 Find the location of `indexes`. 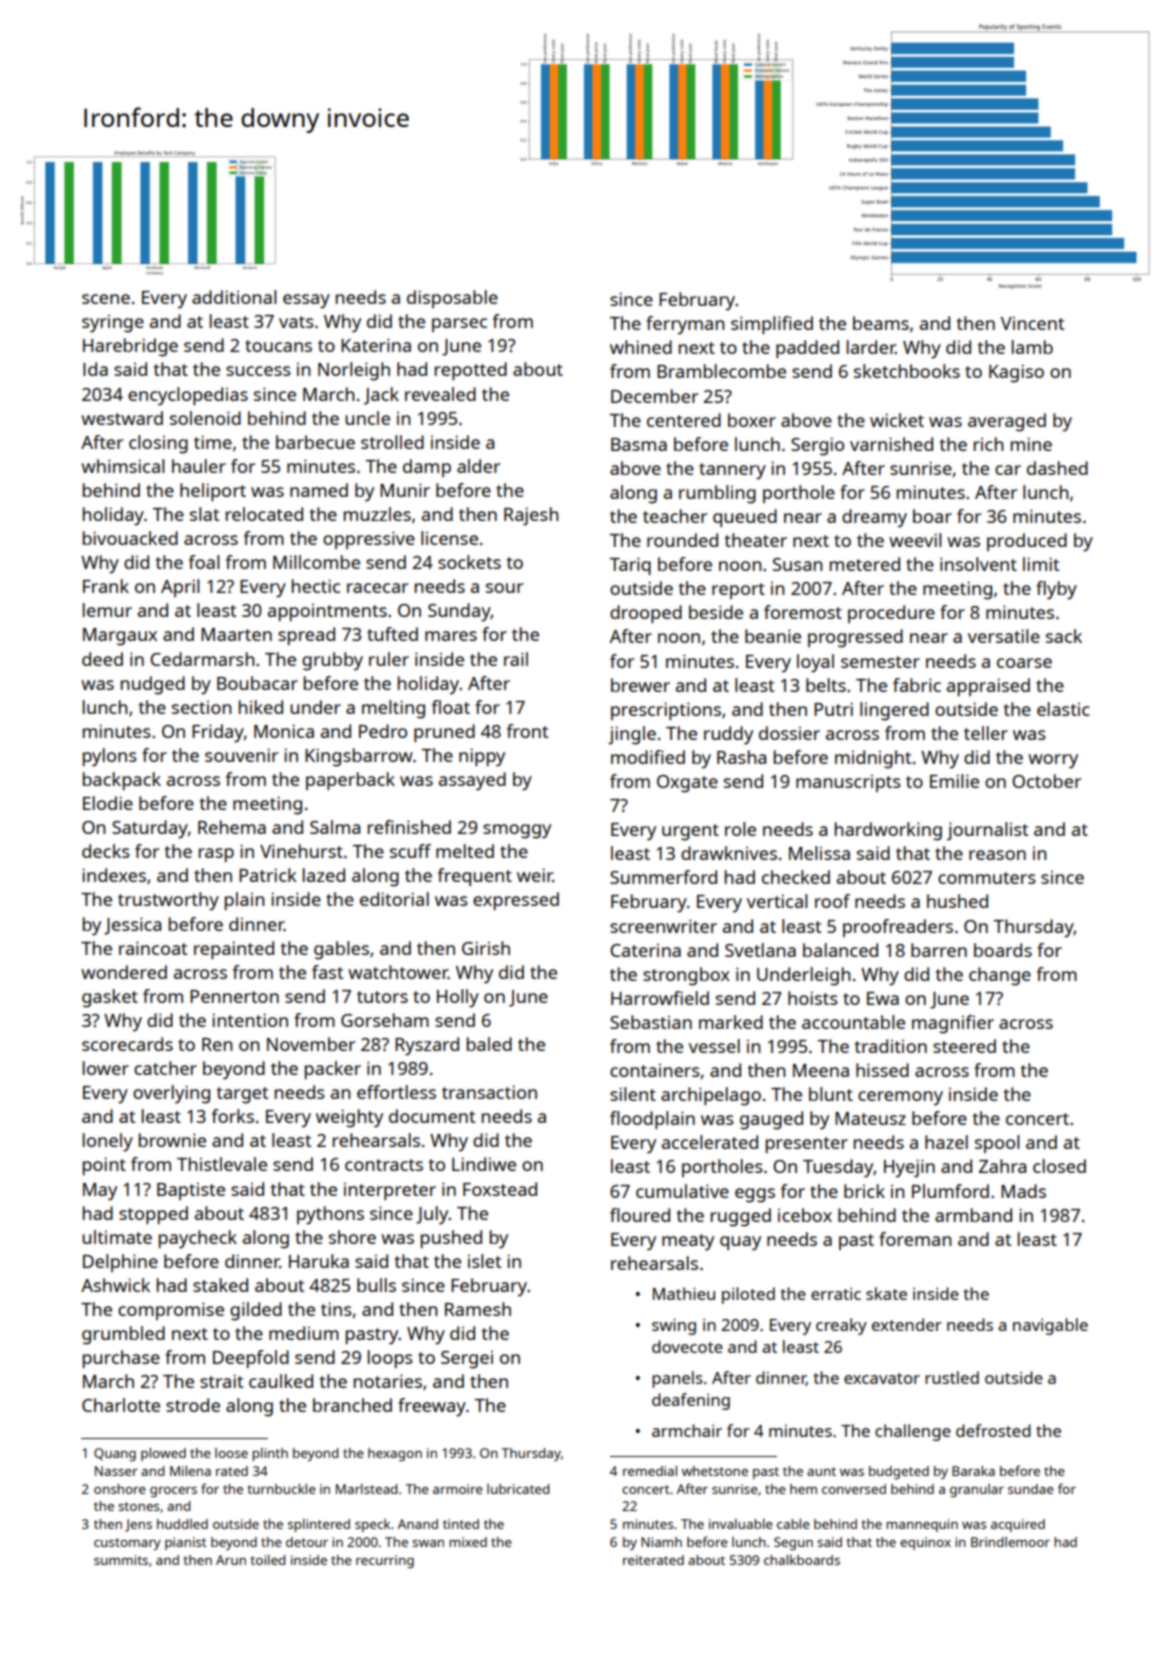

indexes is located at coordinates (114, 875).
